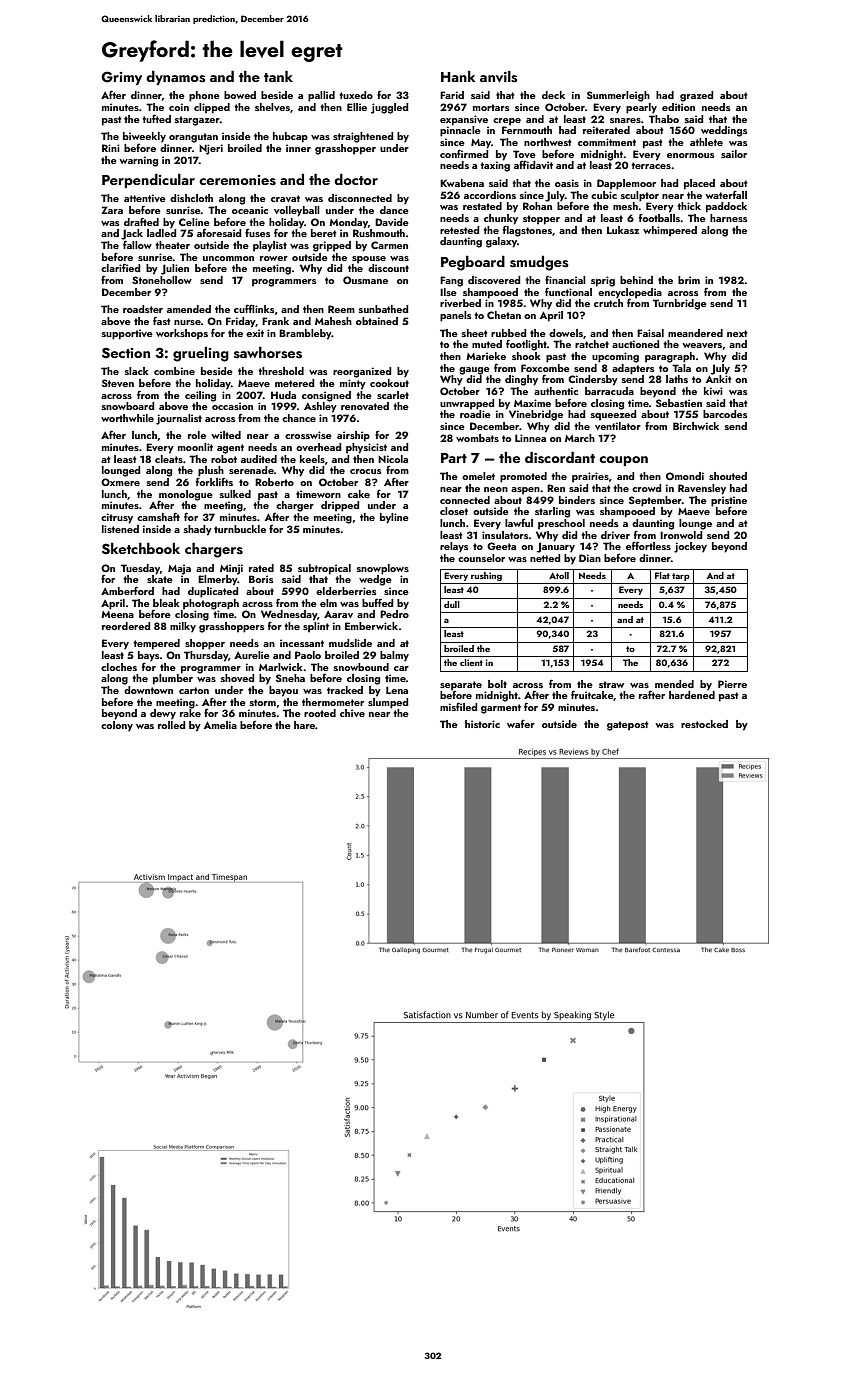  I want to click on grazed, so click(696, 96).
